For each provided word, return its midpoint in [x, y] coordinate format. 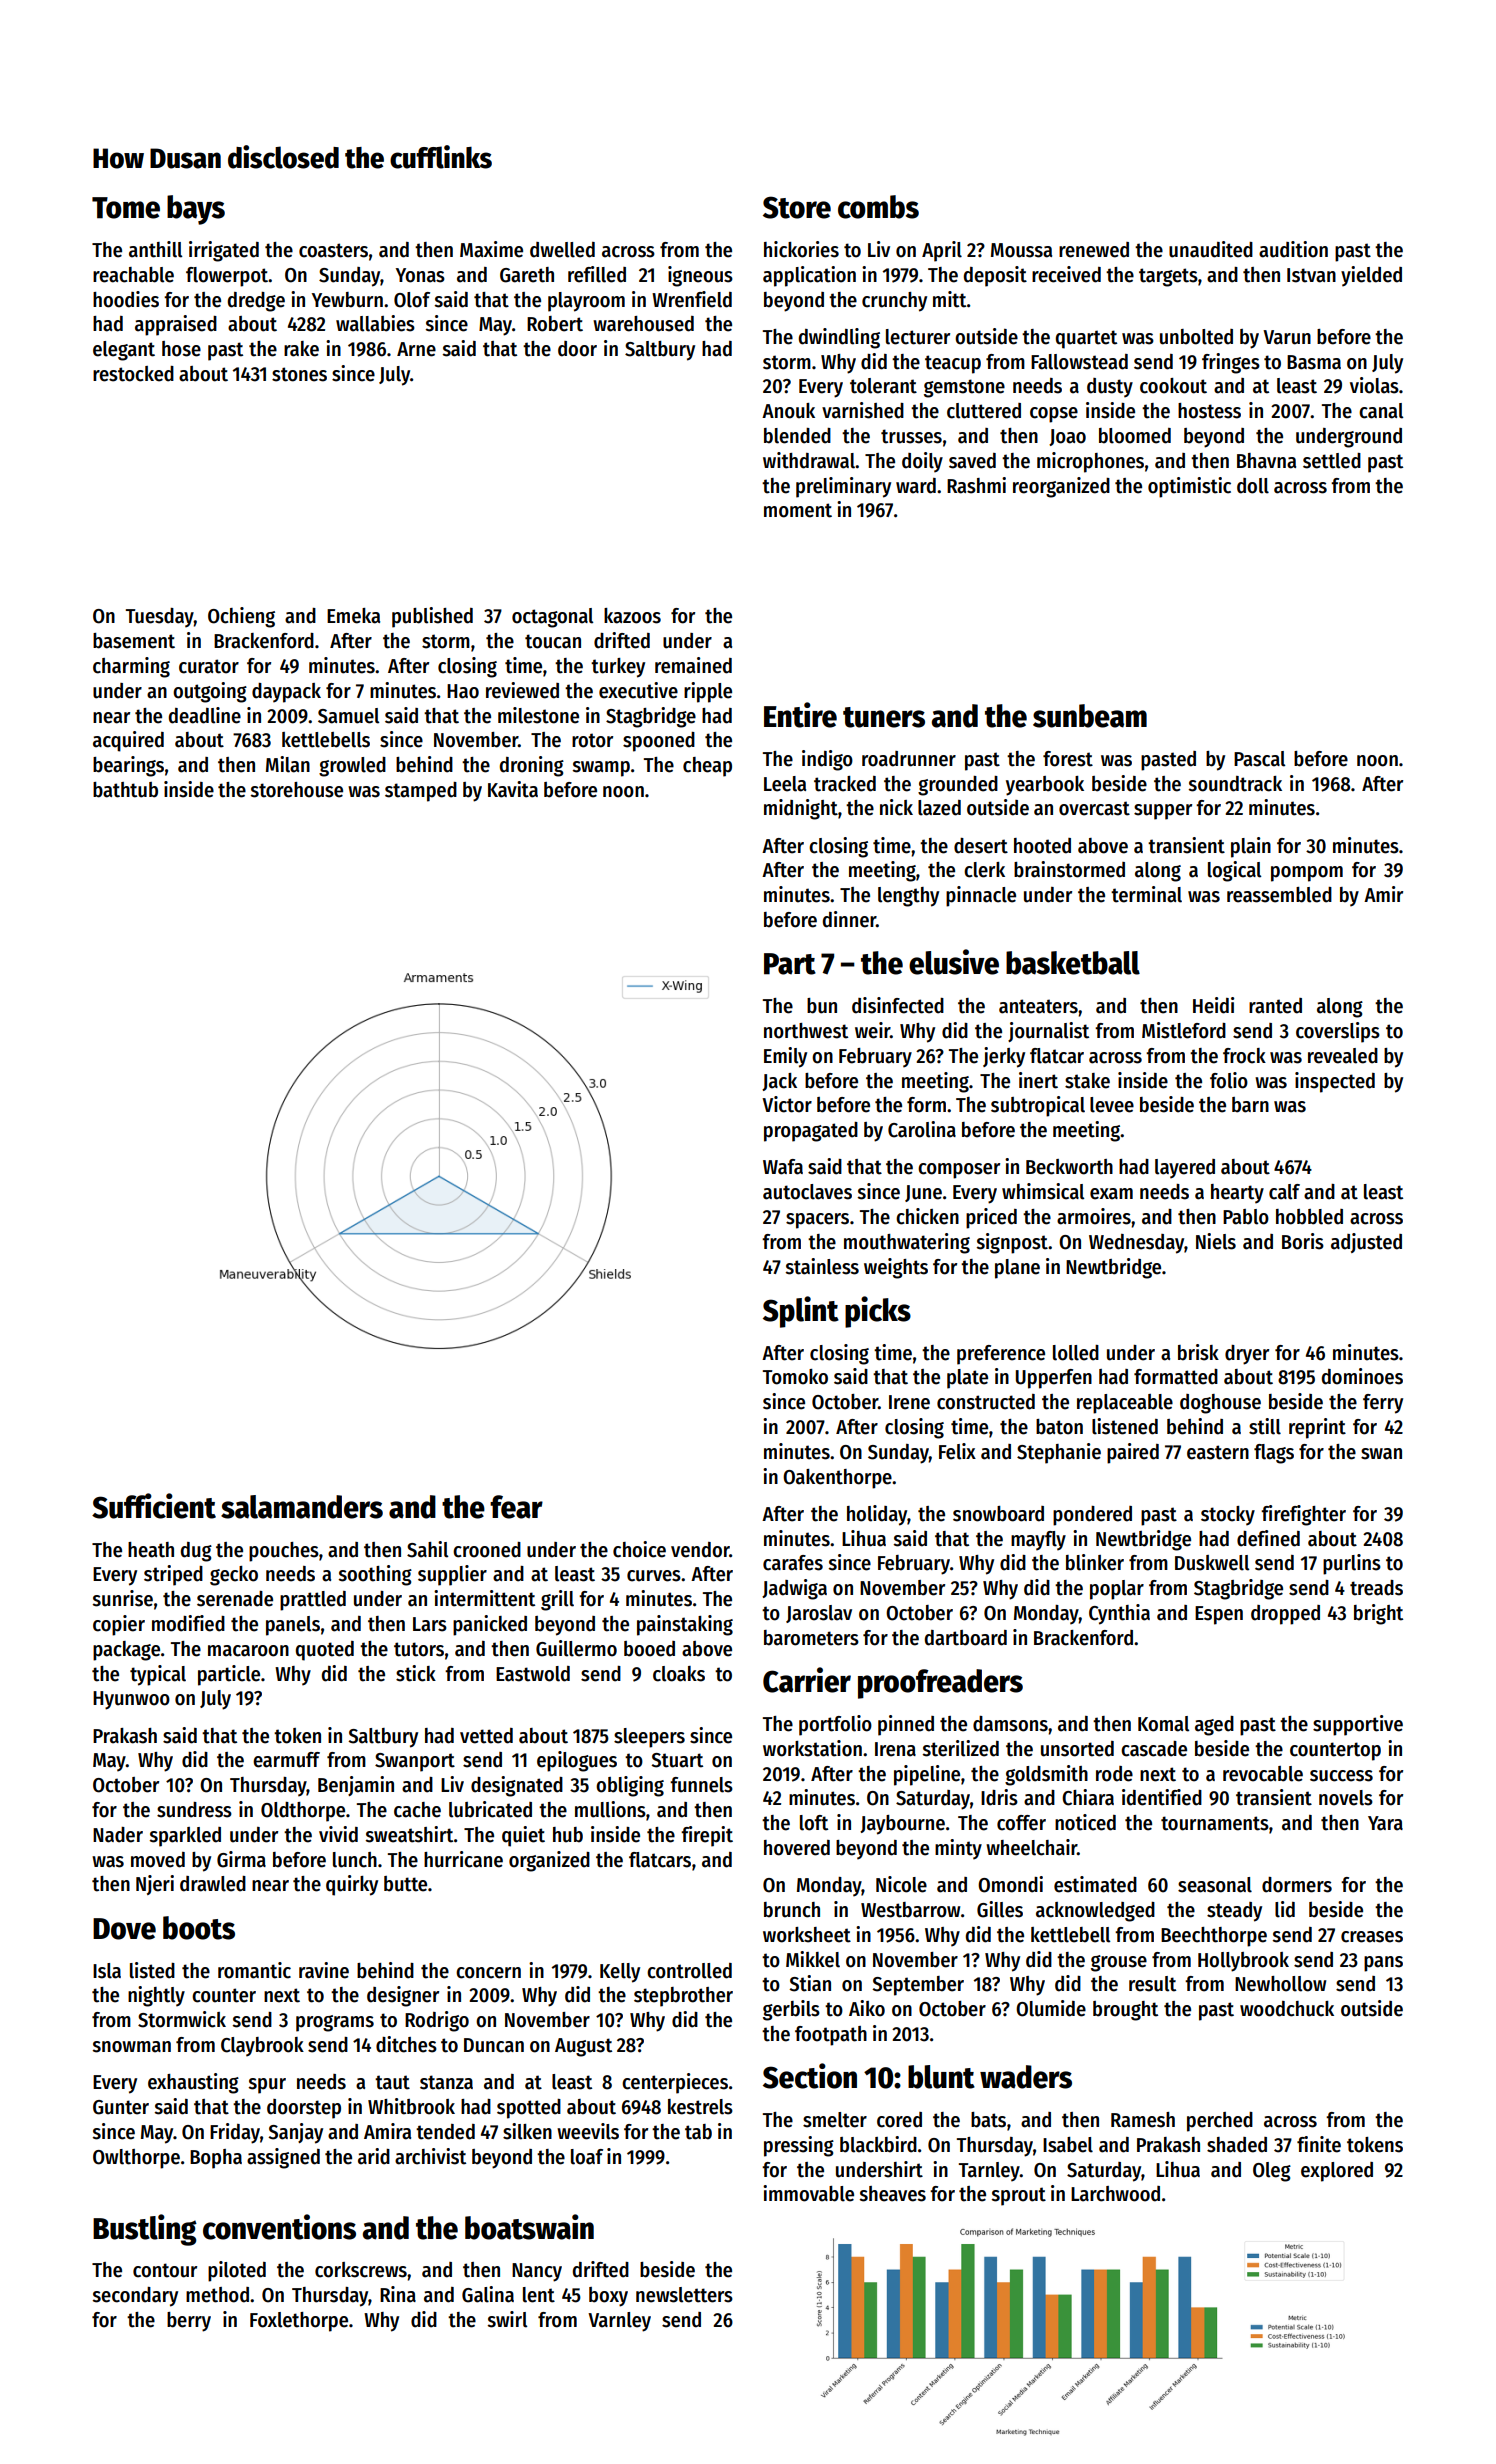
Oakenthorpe [837, 1479]
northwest [806, 1031]
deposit [995, 276]
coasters [333, 250]
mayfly [1038, 1541]
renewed [1094, 250]
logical [1234, 871]
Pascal [1259, 759]
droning [531, 766]
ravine [324, 1970]
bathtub [125, 790]
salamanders [302, 1507]
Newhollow [1280, 1984]
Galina [488, 2294]
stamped [421, 792]
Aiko [867, 2008]
